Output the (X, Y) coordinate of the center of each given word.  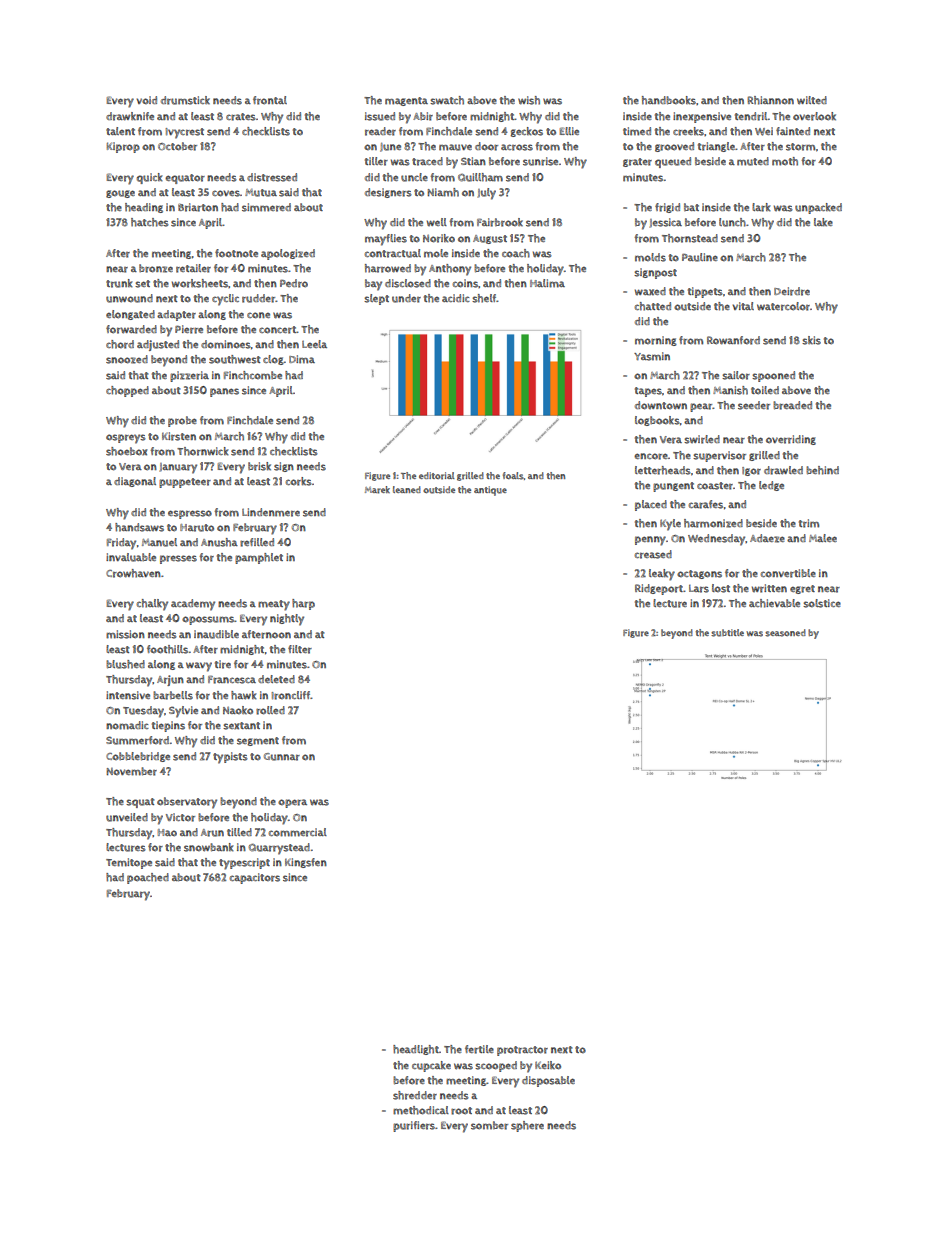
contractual (392, 253)
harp (303, 604)
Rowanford (733, 340)
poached (148, 878)
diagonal (135, 482)
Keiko (548, 1065)
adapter (176, 315)
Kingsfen (306, 863)
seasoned (785, 633)
